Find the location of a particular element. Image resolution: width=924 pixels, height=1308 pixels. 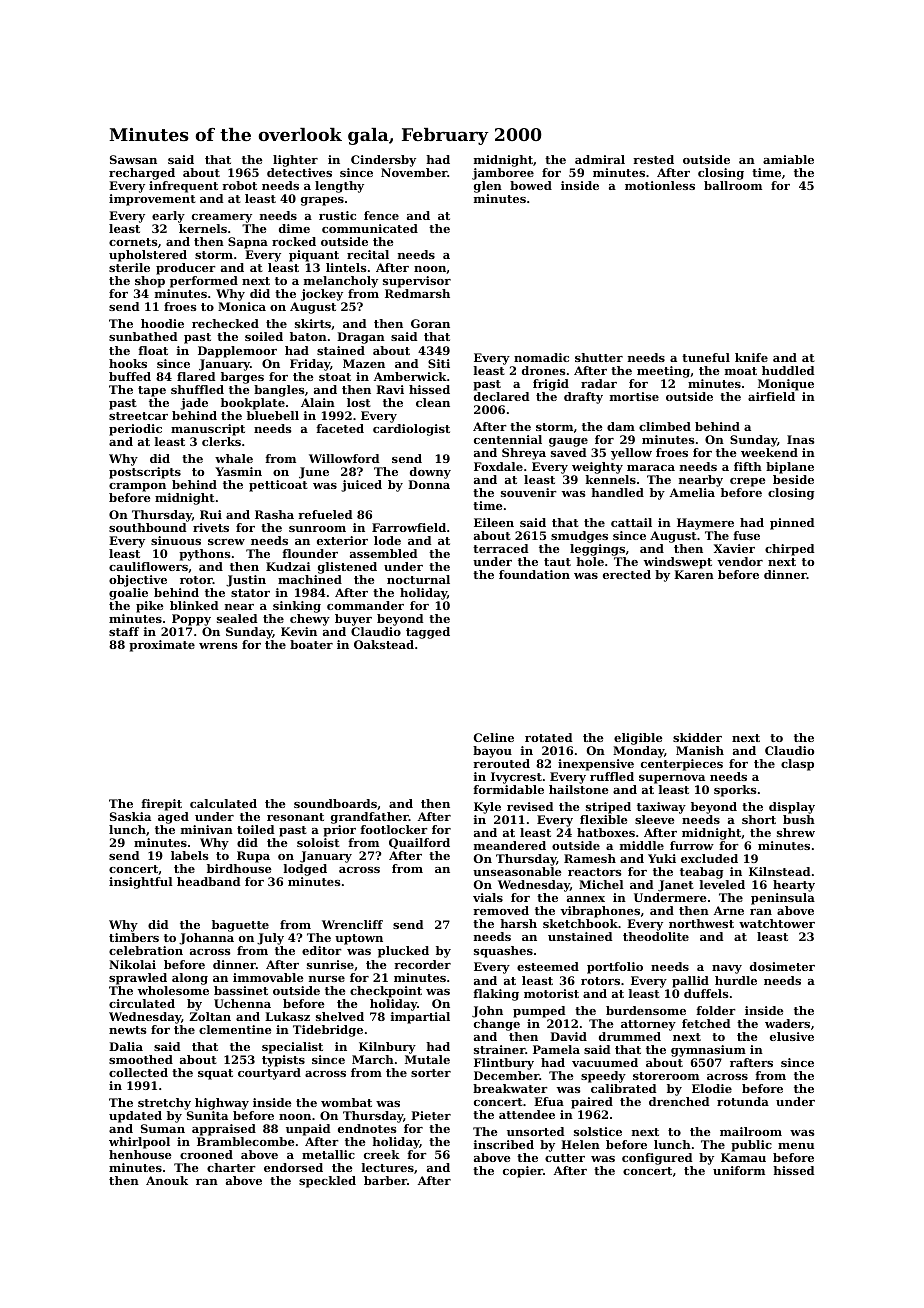

Cindersby is located at coordinates (383, 161).
